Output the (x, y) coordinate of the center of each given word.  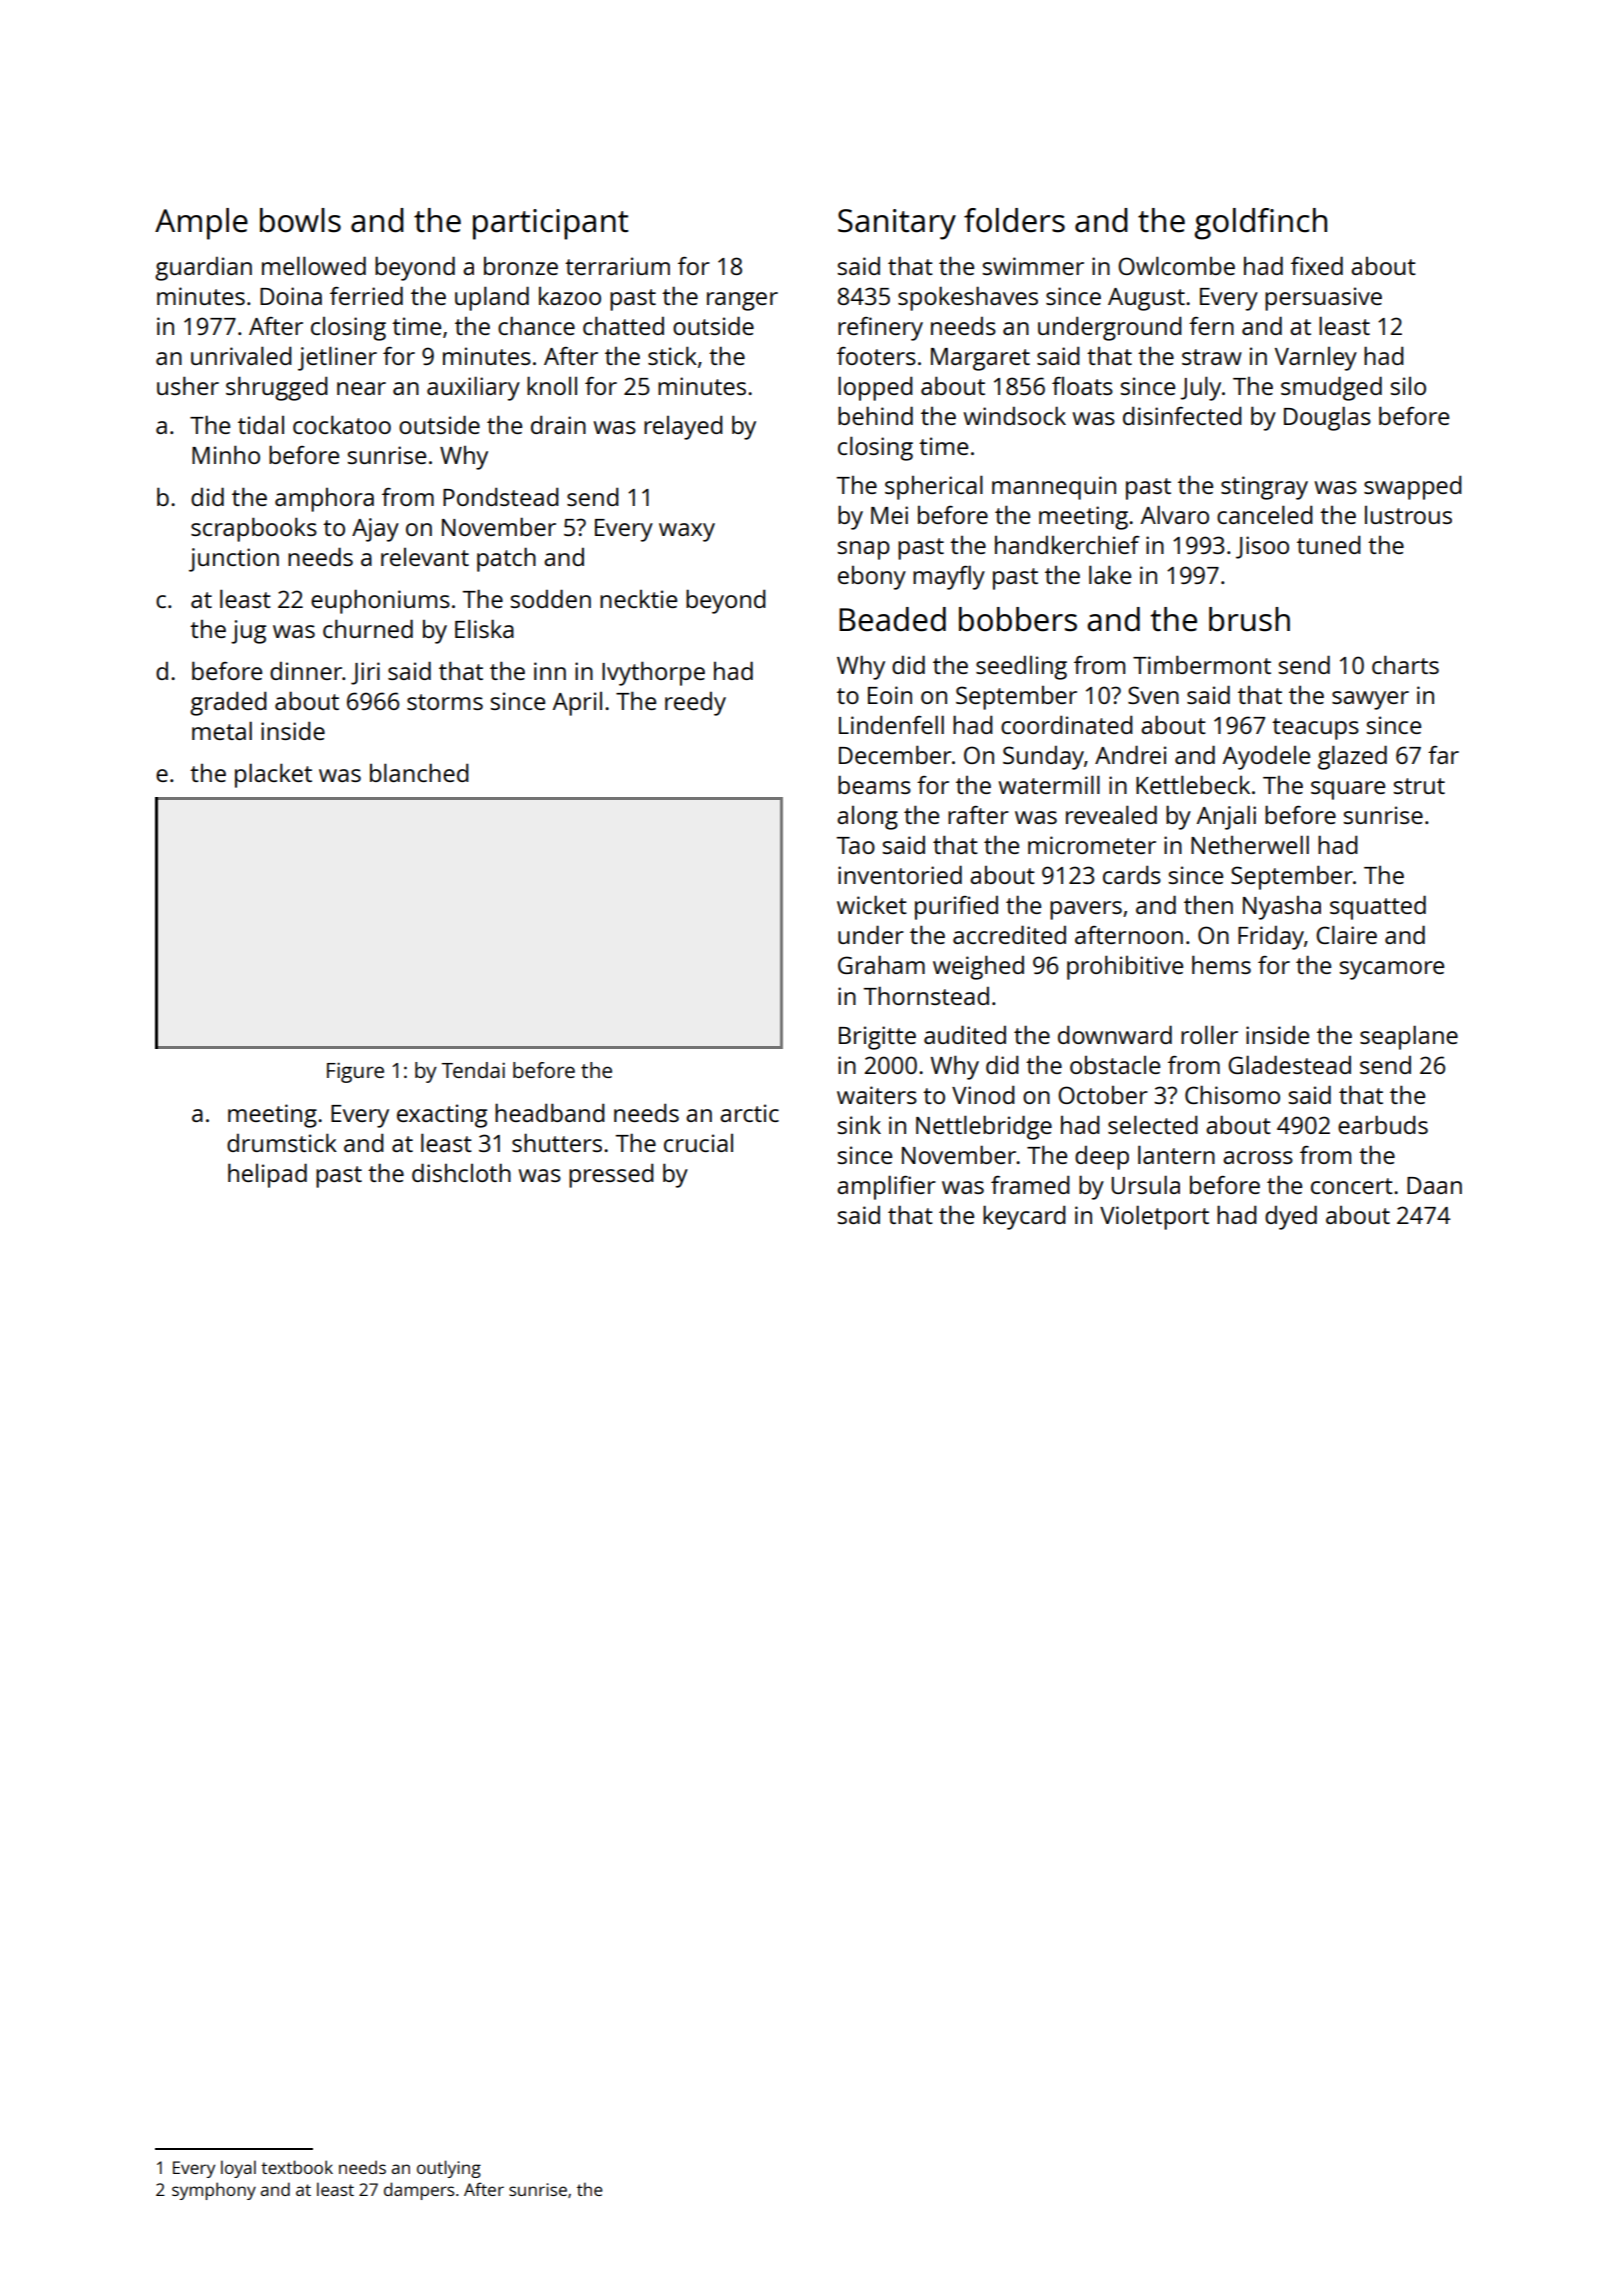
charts (1405, 664)
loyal (238, 2169)
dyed (1291, 1217)
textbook (297, 2167)
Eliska (484, 628)
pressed (611, 1175)
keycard (1024, 1217)
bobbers (1018, 619)
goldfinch (1260, 224)
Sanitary (897, 224)
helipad (267, 1175)
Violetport (1154, 1217)
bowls (300, 220)
